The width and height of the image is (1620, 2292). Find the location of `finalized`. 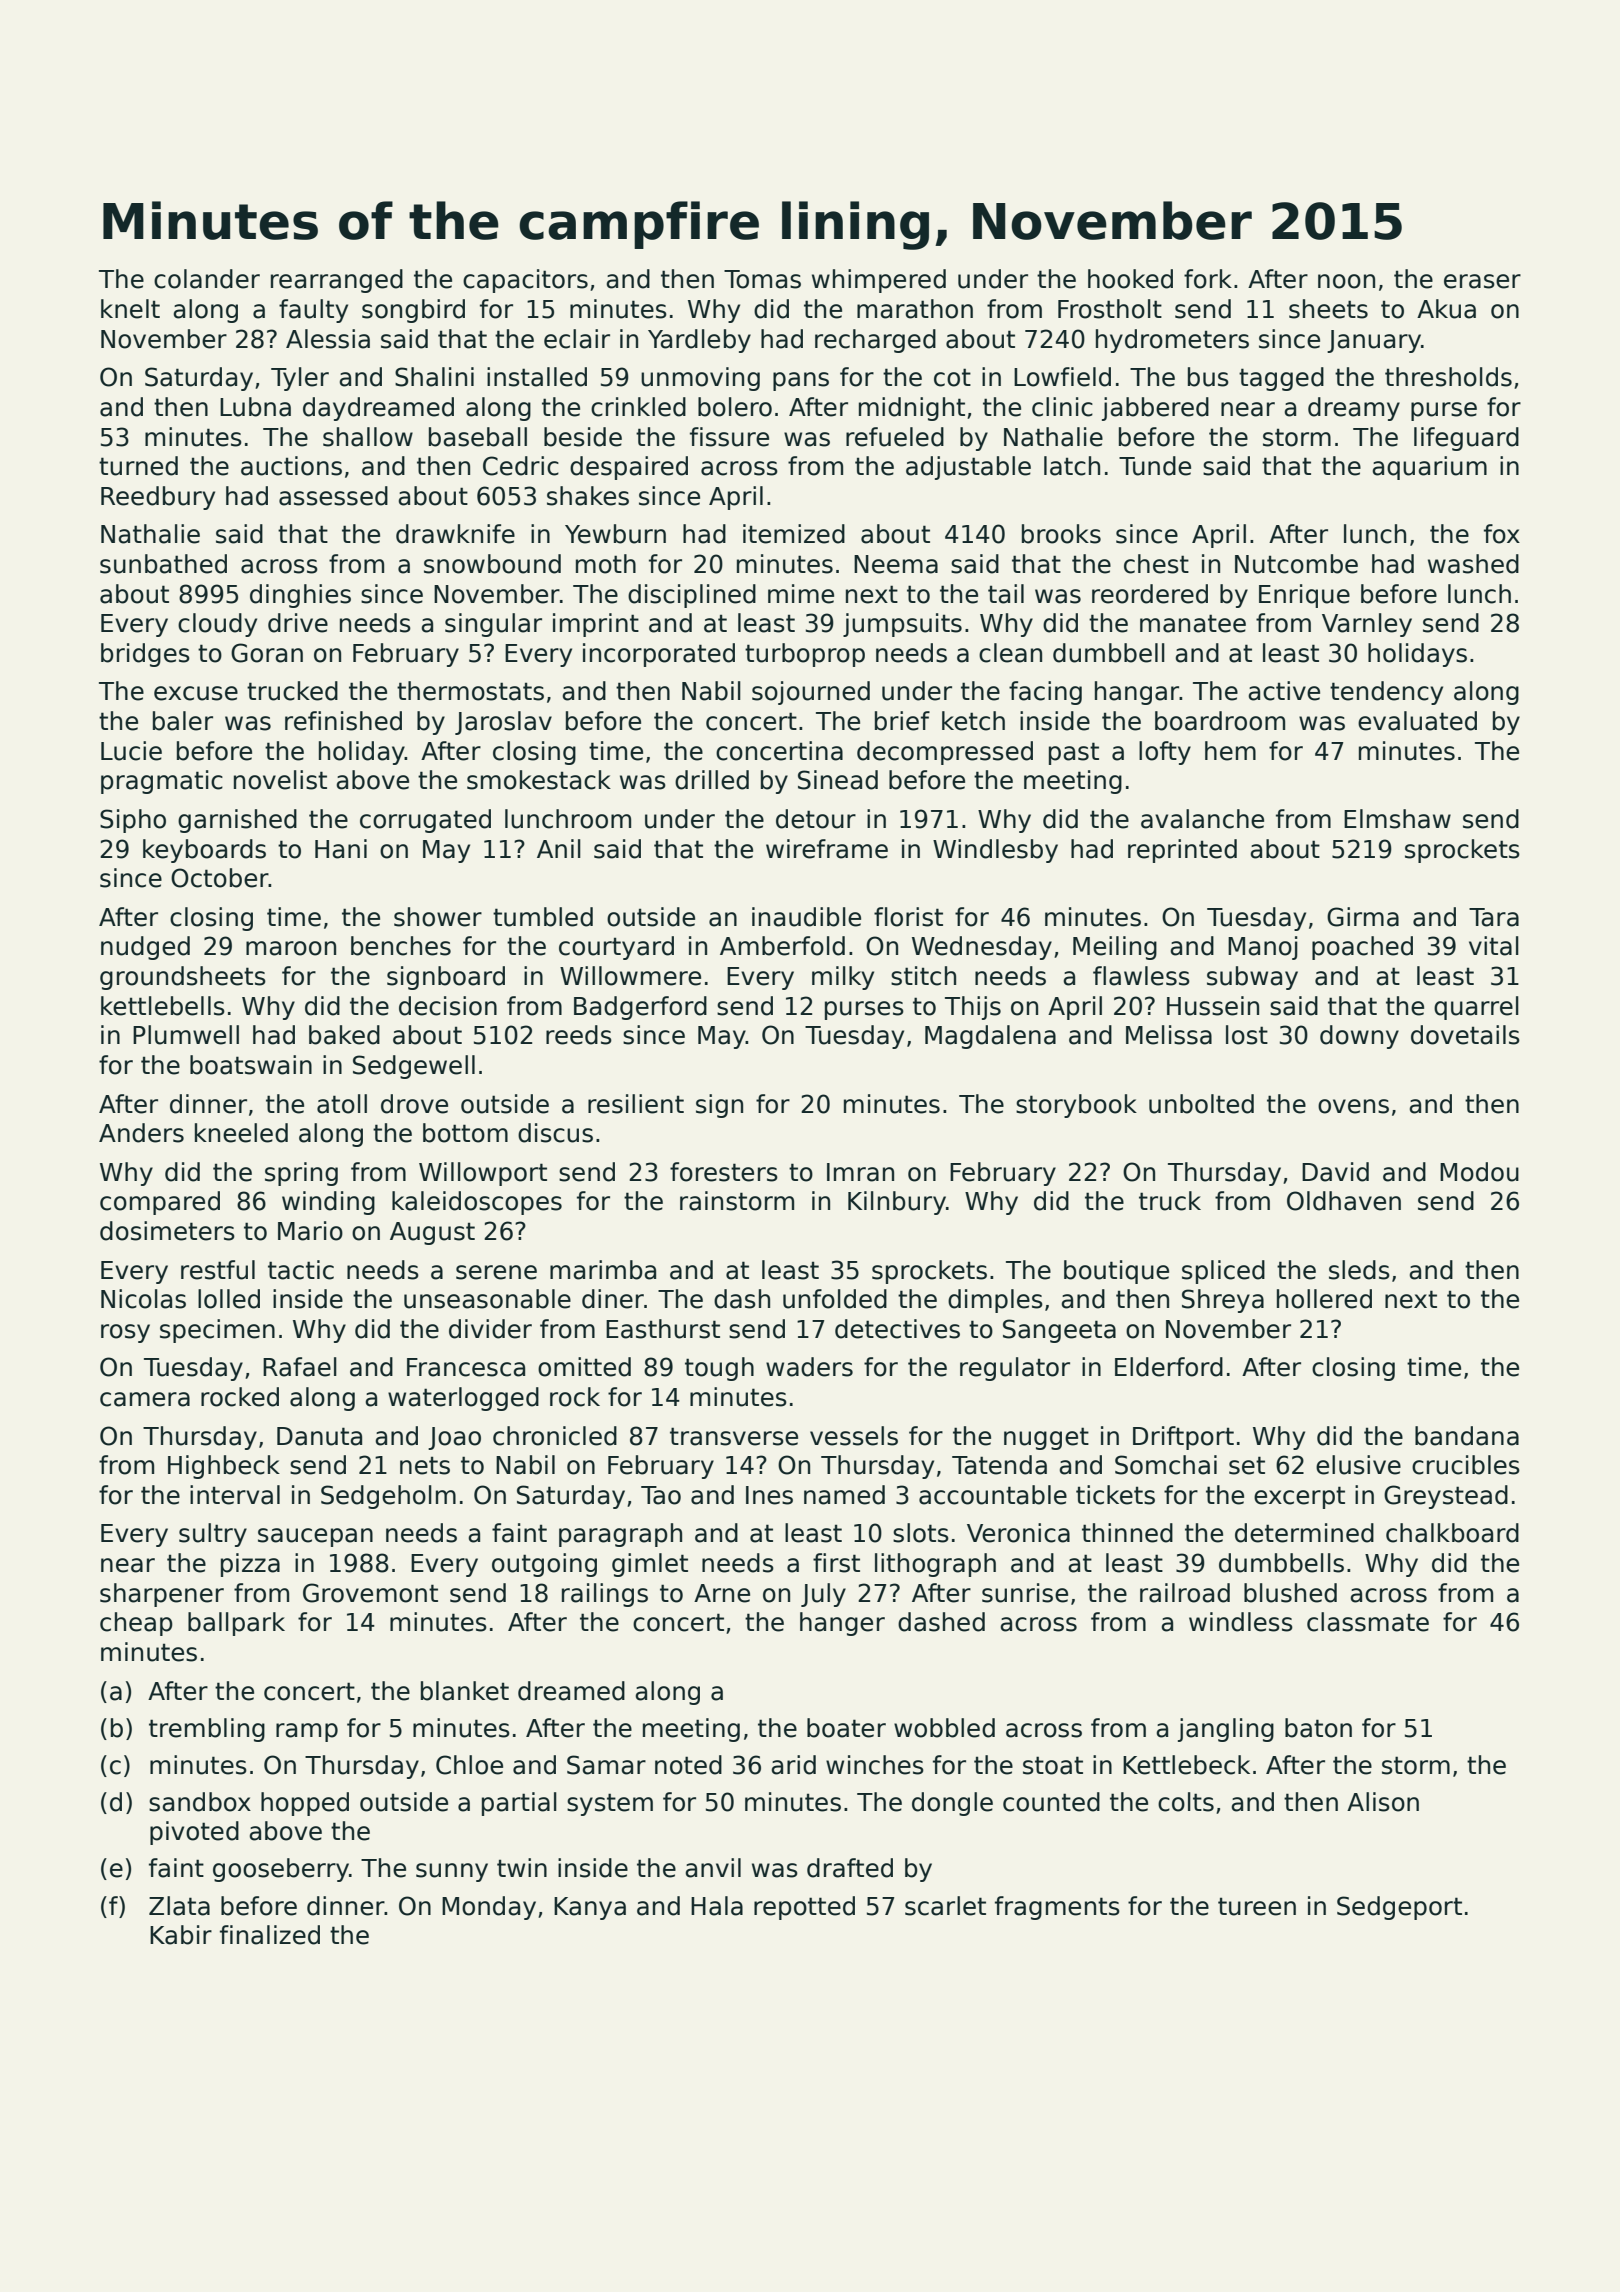

finalized is located at coordinates (270, 1935).
